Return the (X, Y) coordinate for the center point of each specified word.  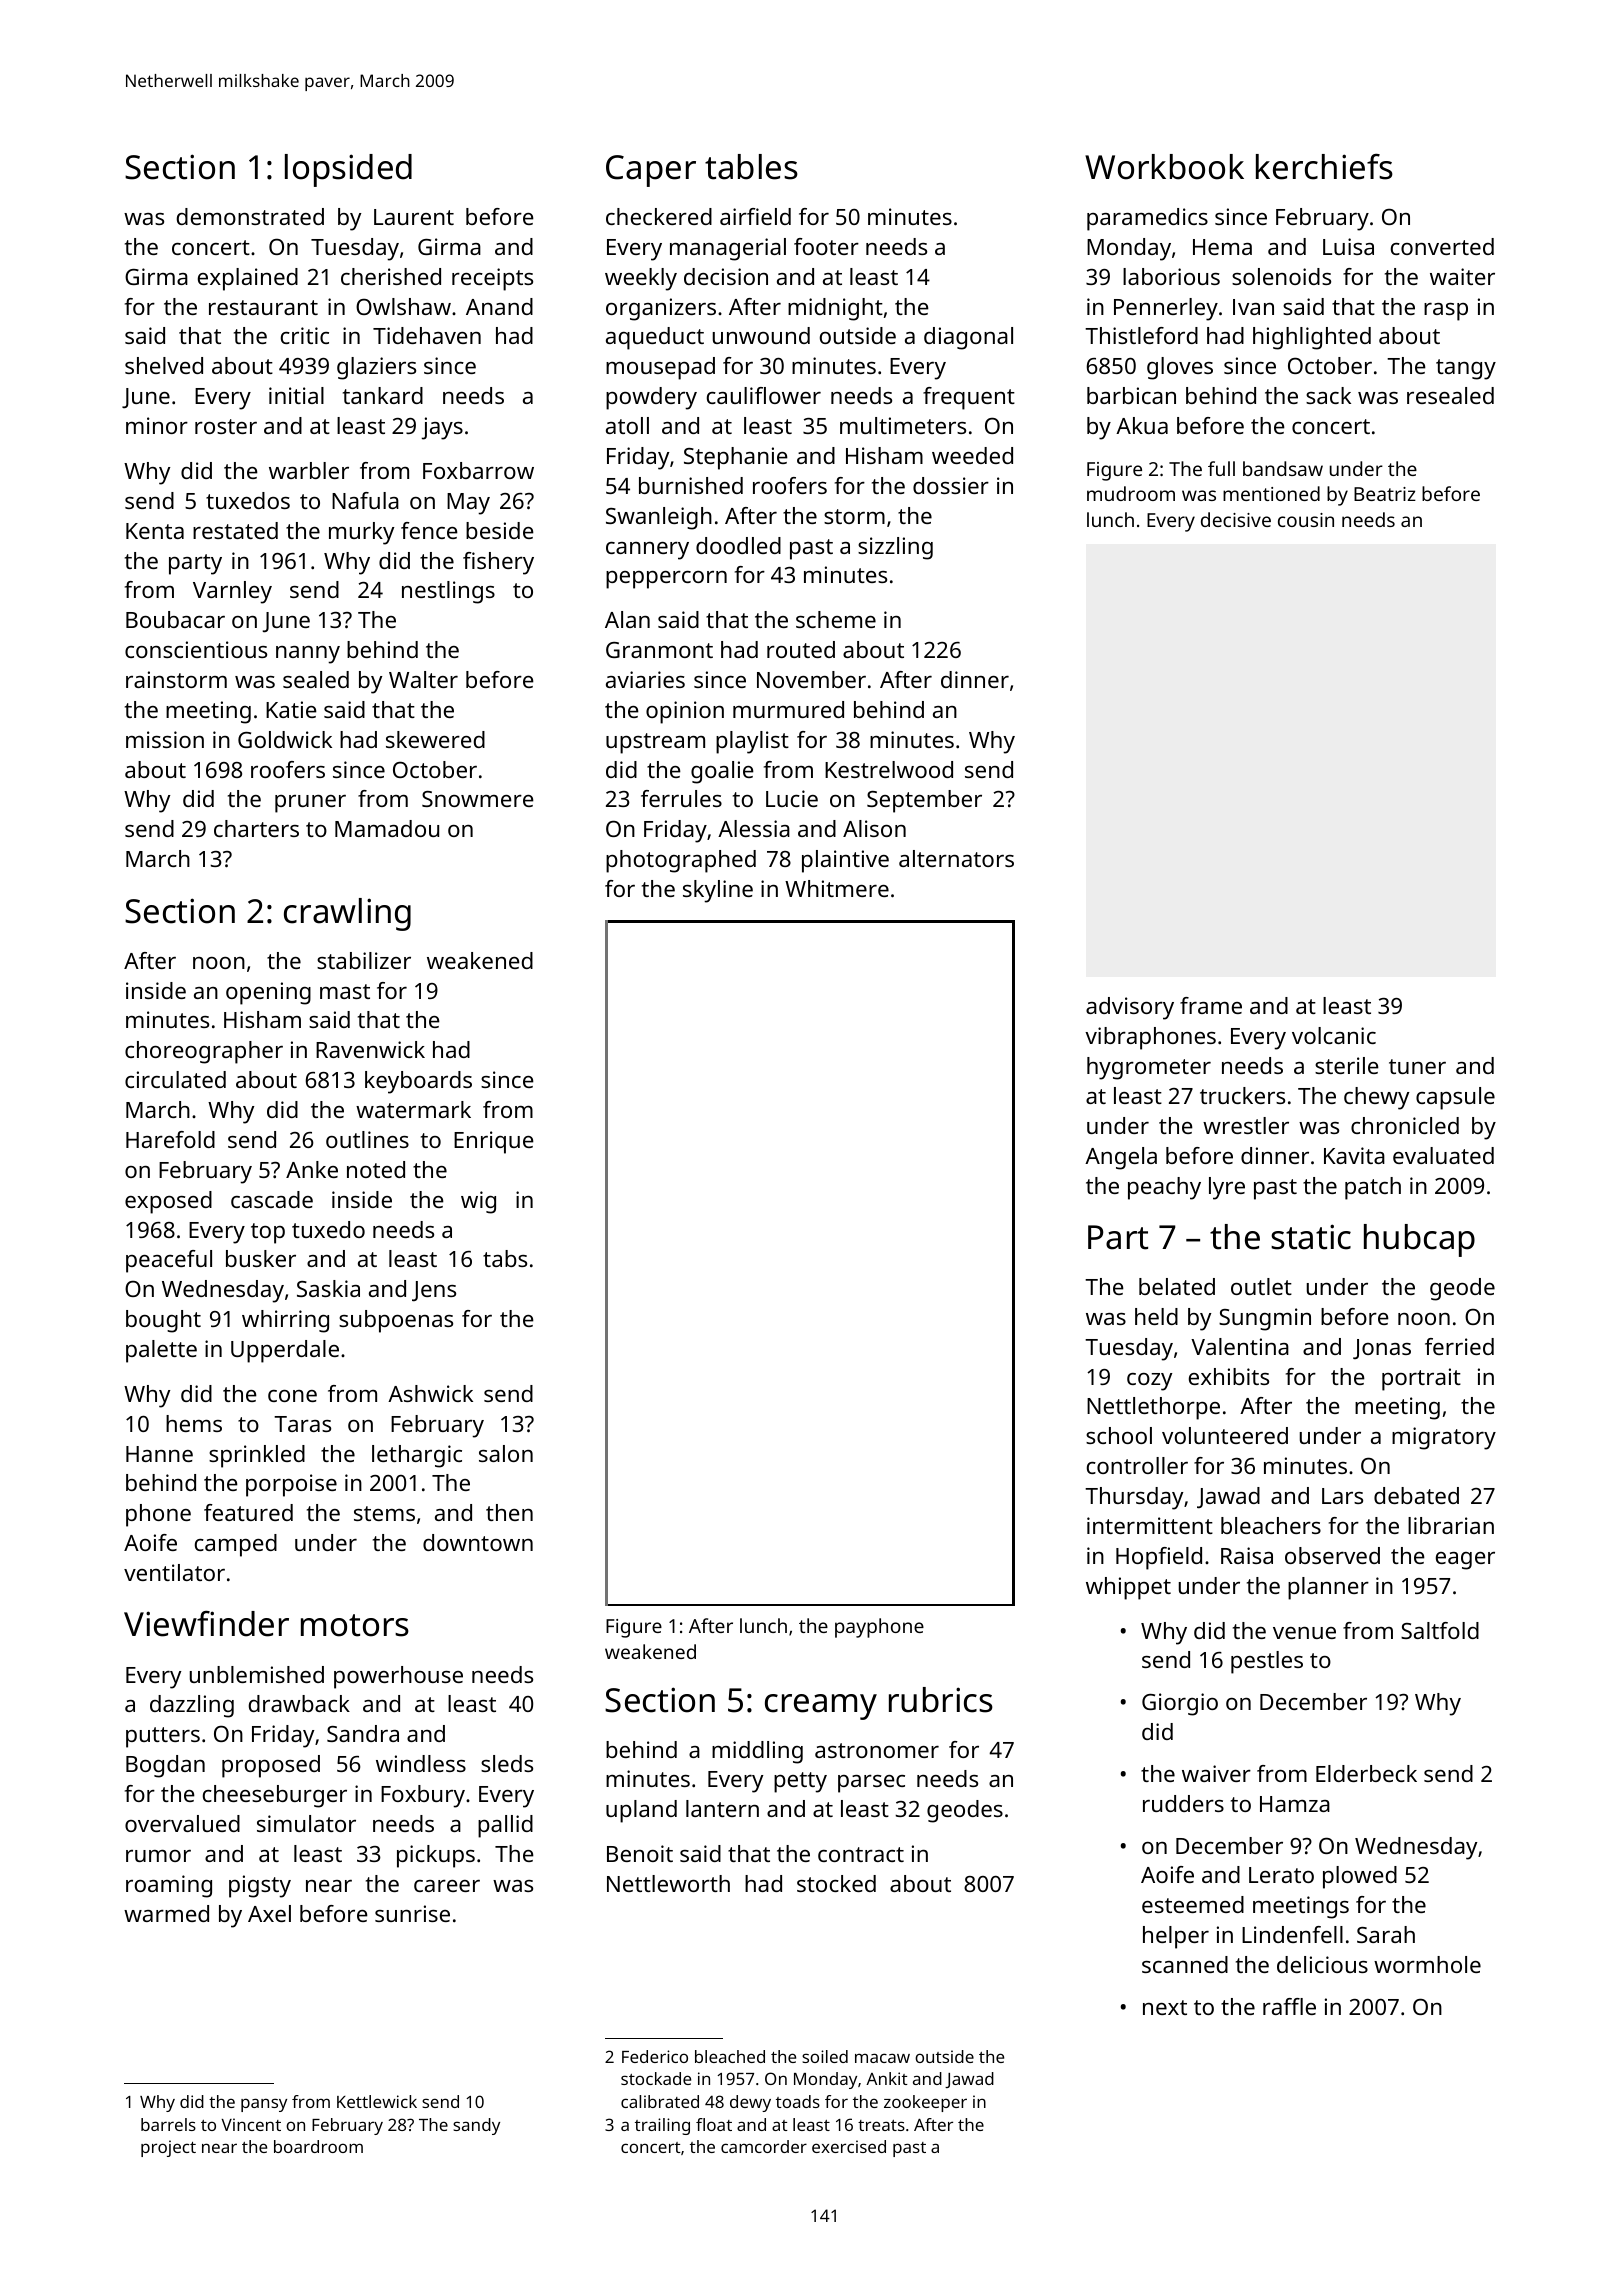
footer (826, 246)
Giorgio (1180, 1704)
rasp (1446, 312)
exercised (849, 2146)
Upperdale (285, 1351)
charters (256, 828)
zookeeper (925, 2103)
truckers (1242, 1095)
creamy (821, 1707)
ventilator (174, 1572)
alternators (956, 858)
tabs (505, 1258)
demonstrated (250, 216)
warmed (166, 1913)
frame (1211, 1005)
